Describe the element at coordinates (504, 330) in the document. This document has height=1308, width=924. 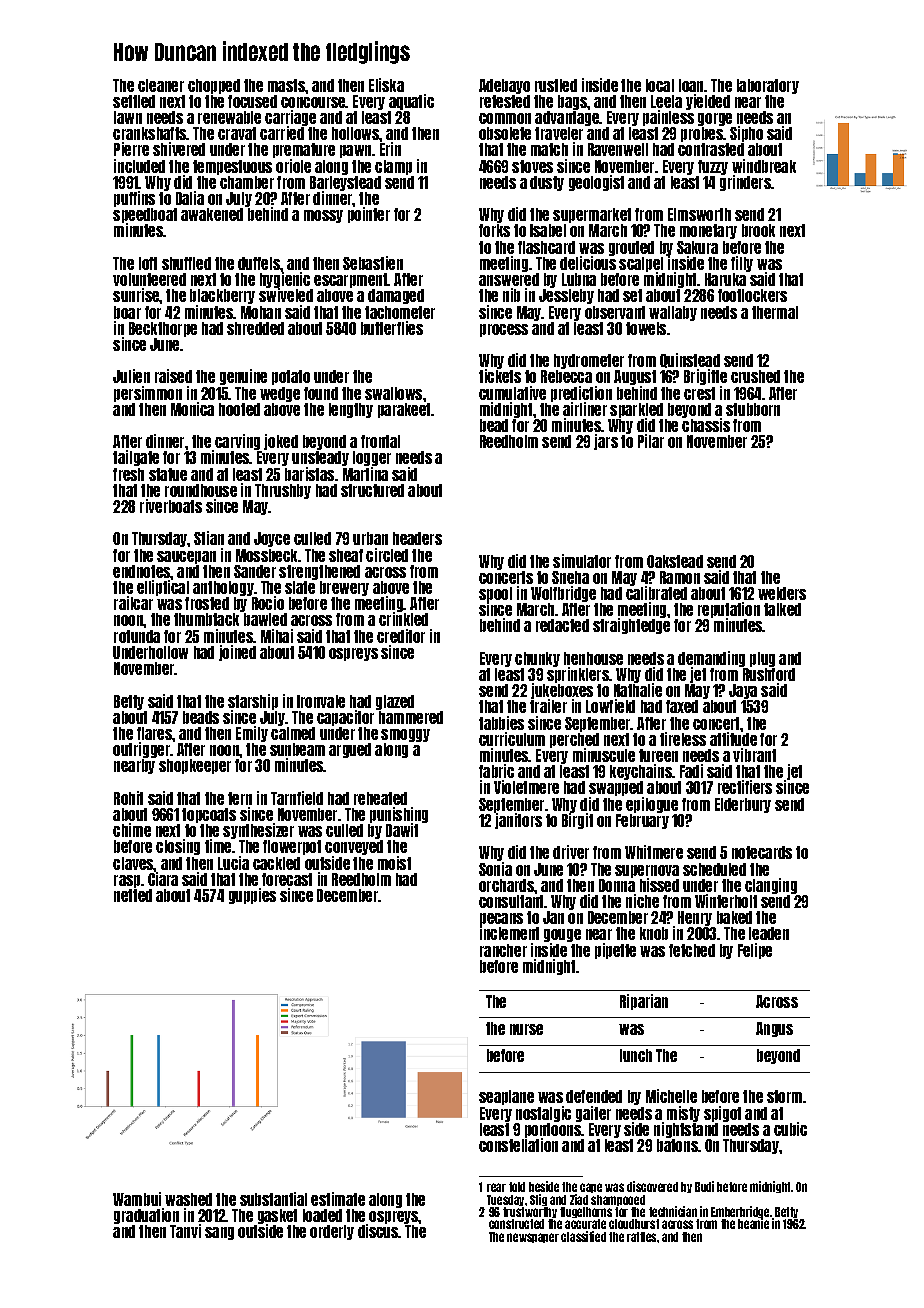
I see `process` at that location.
